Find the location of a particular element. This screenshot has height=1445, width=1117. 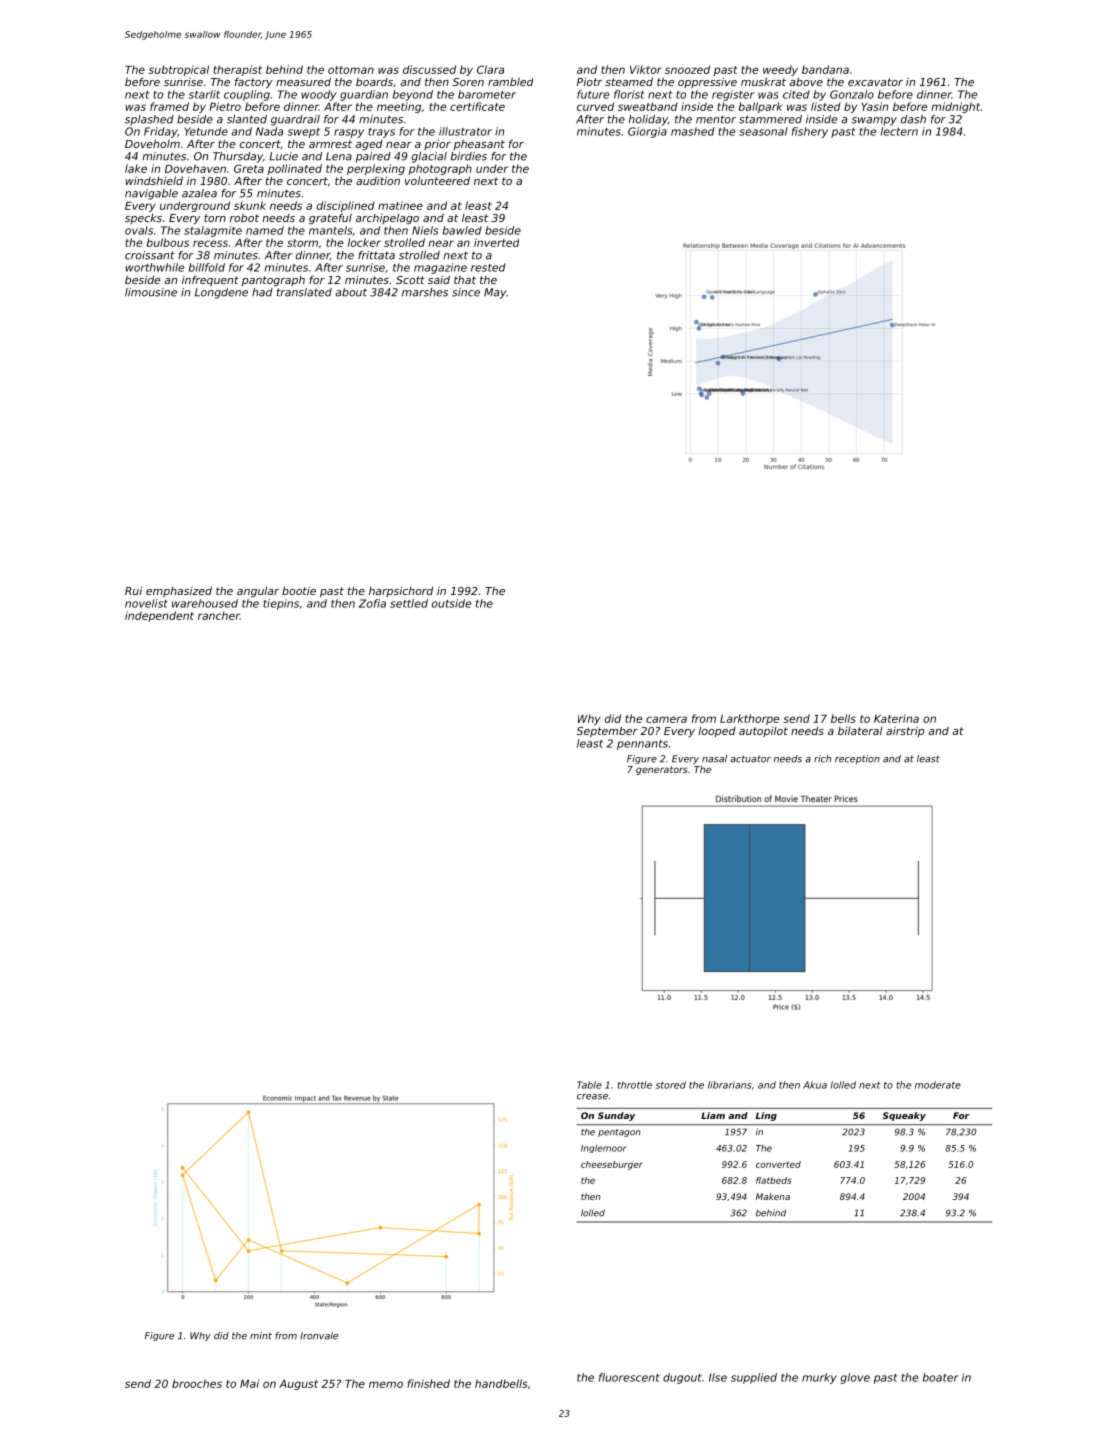

midnight is located at coordinates (956, 107).
